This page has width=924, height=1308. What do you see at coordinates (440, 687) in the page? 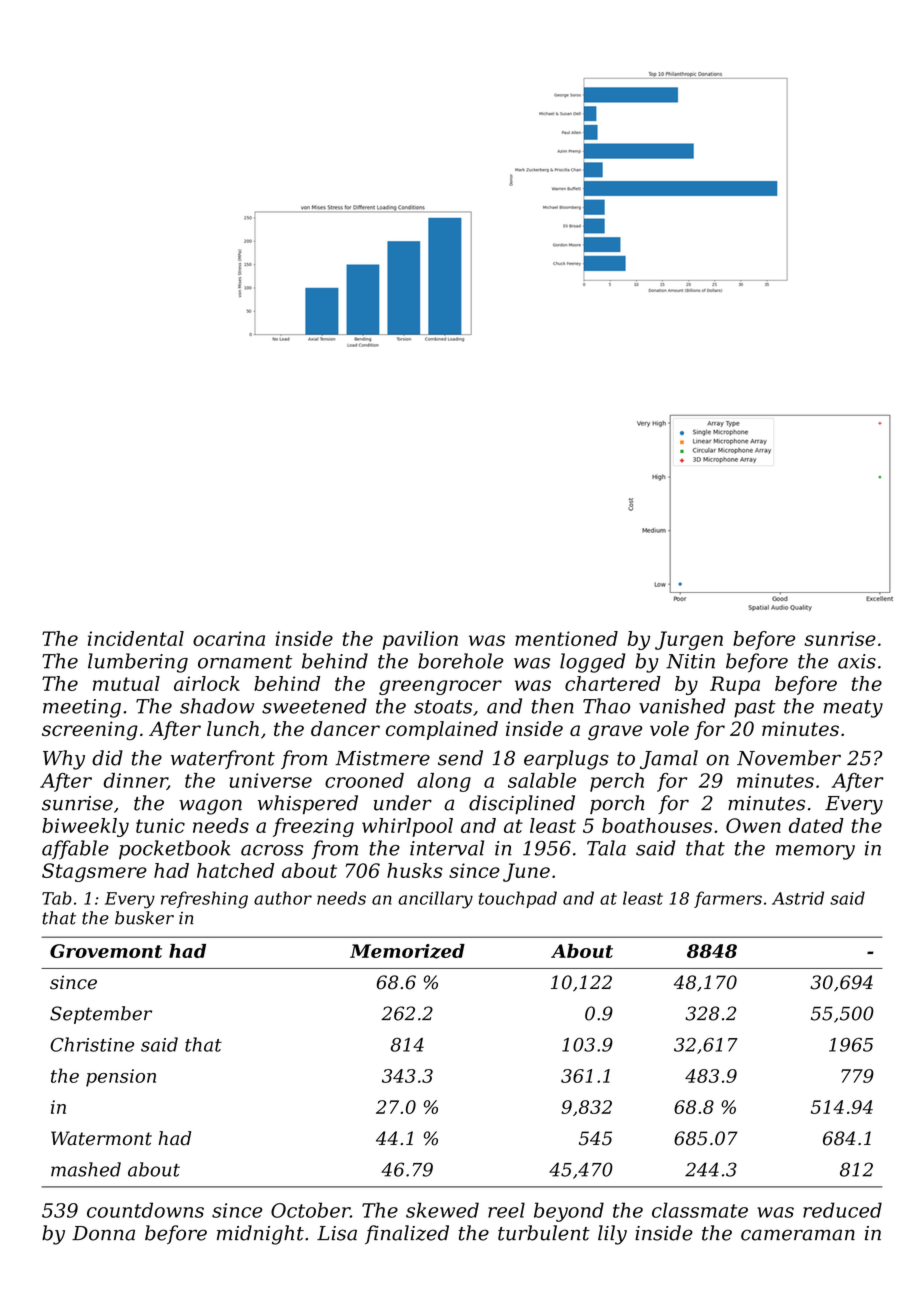
I see `greengrocer` at bounding box center [440, 687].
